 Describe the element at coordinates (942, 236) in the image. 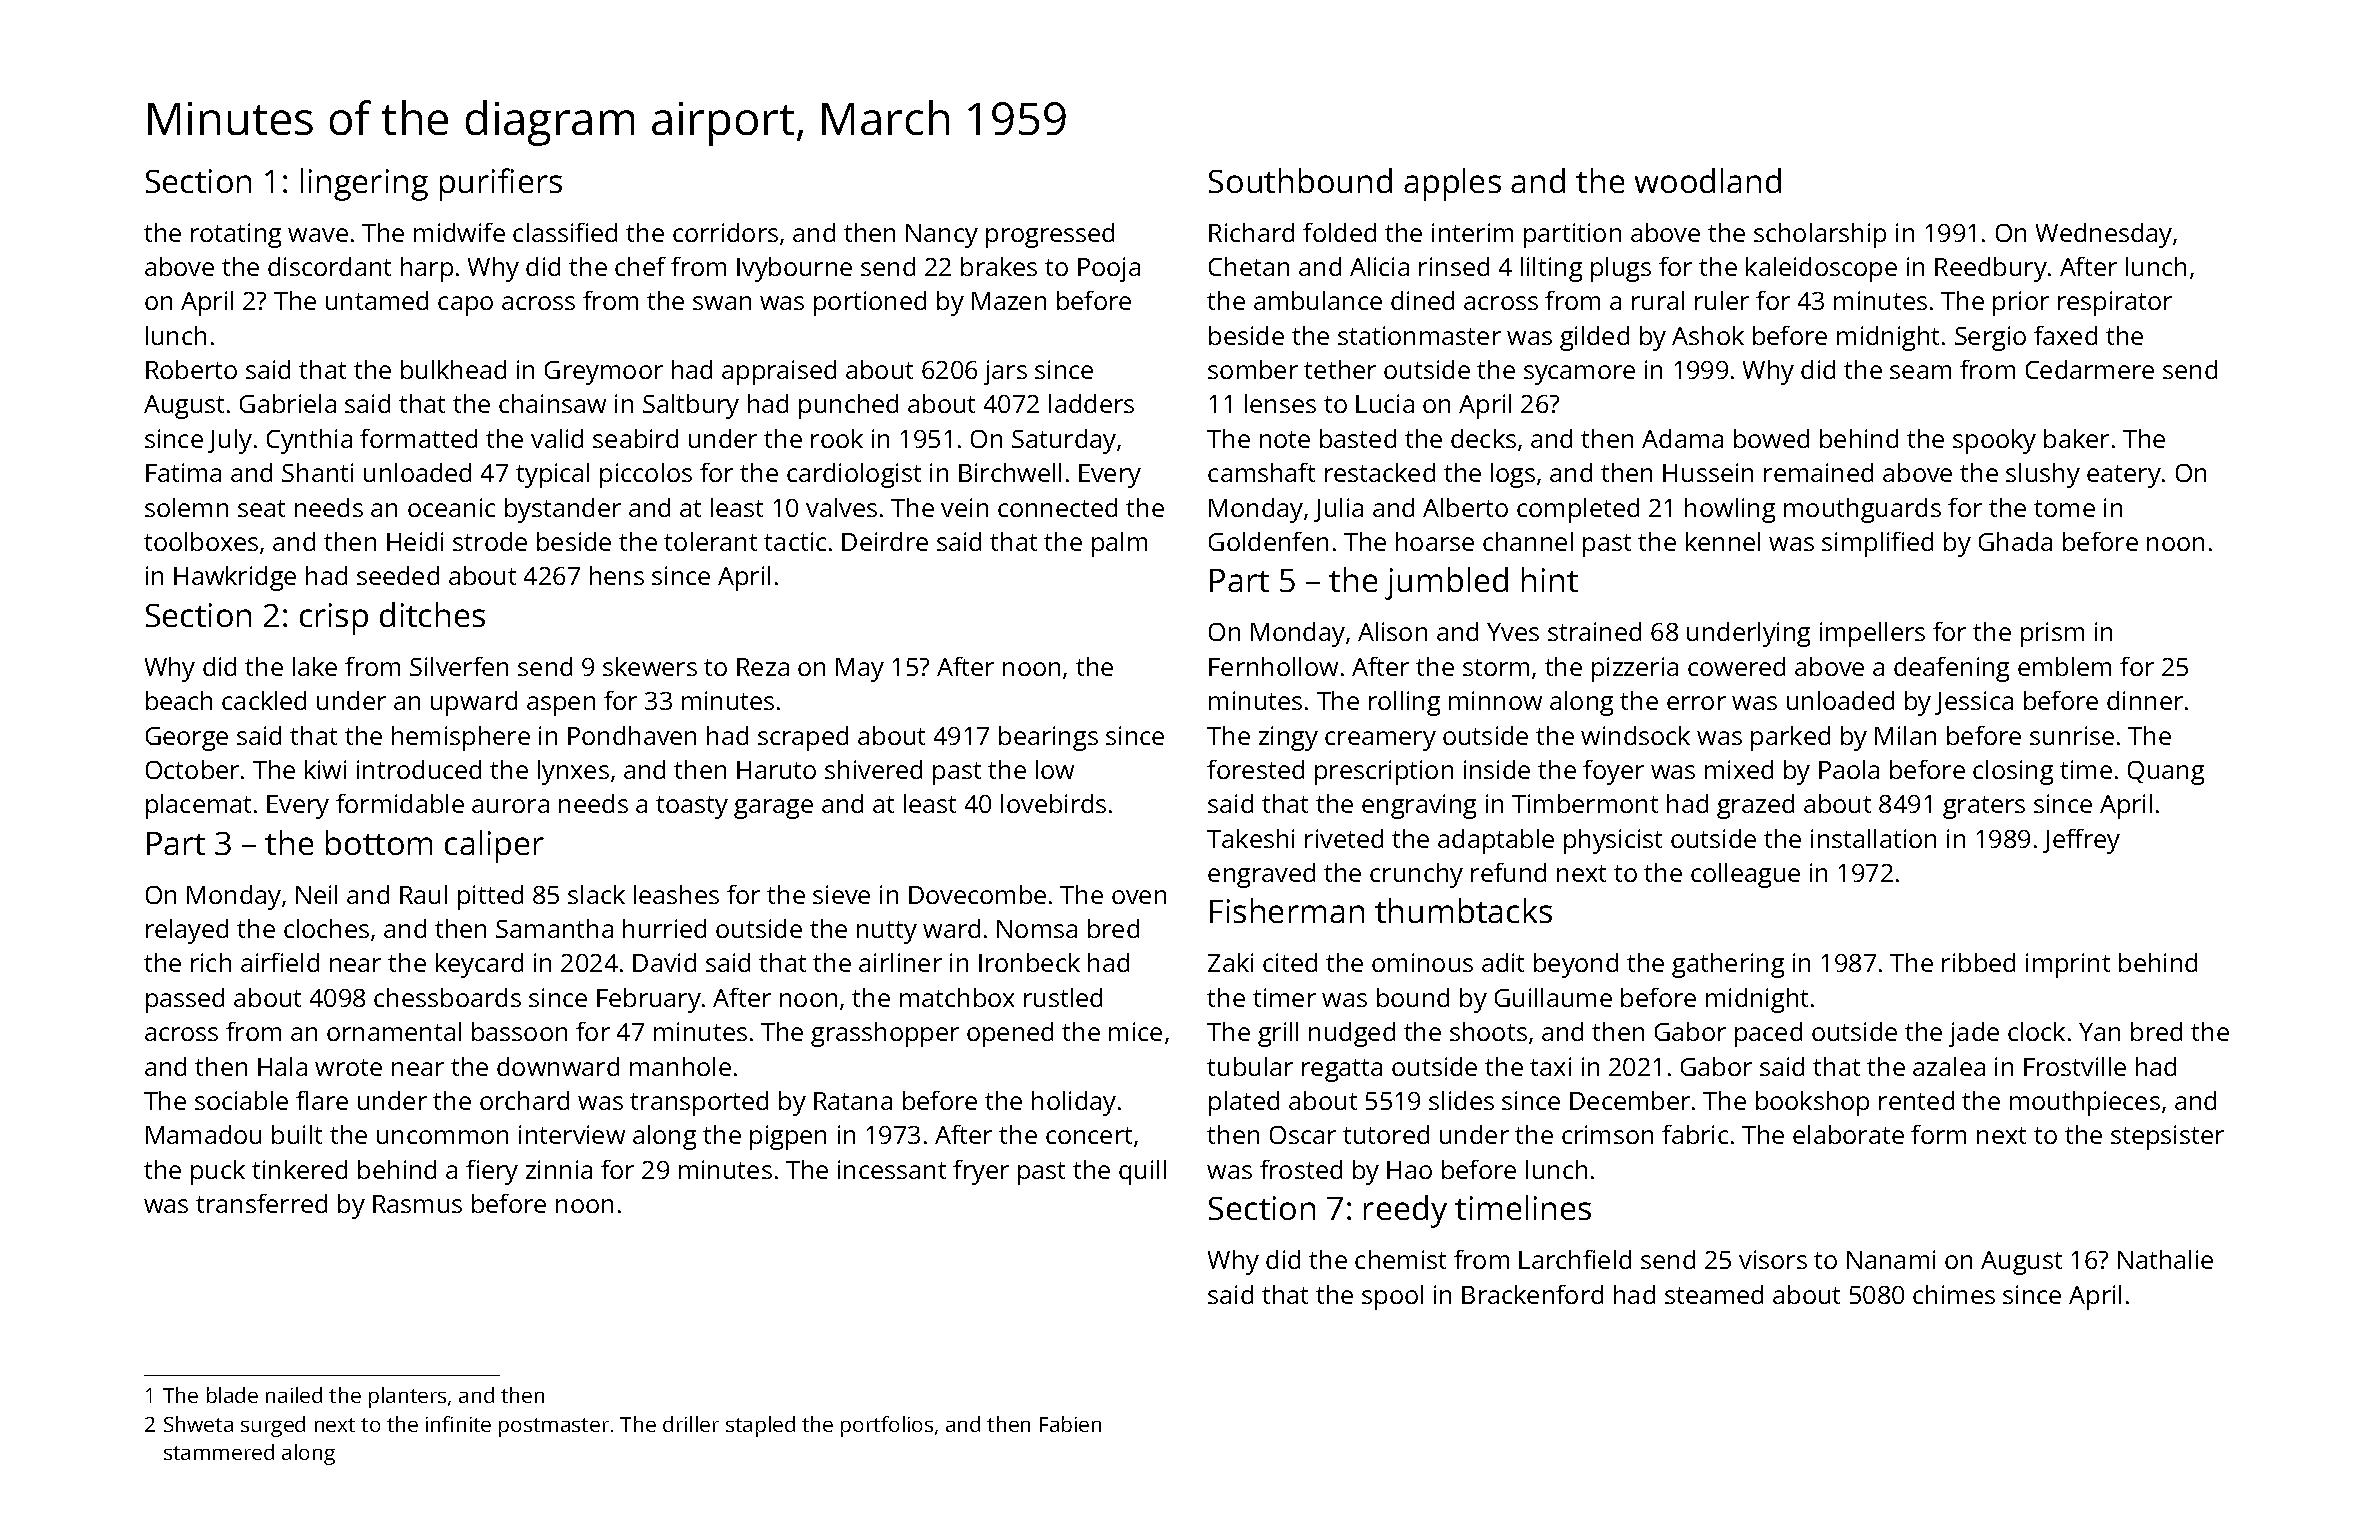

I see `Nancy` at that location.
